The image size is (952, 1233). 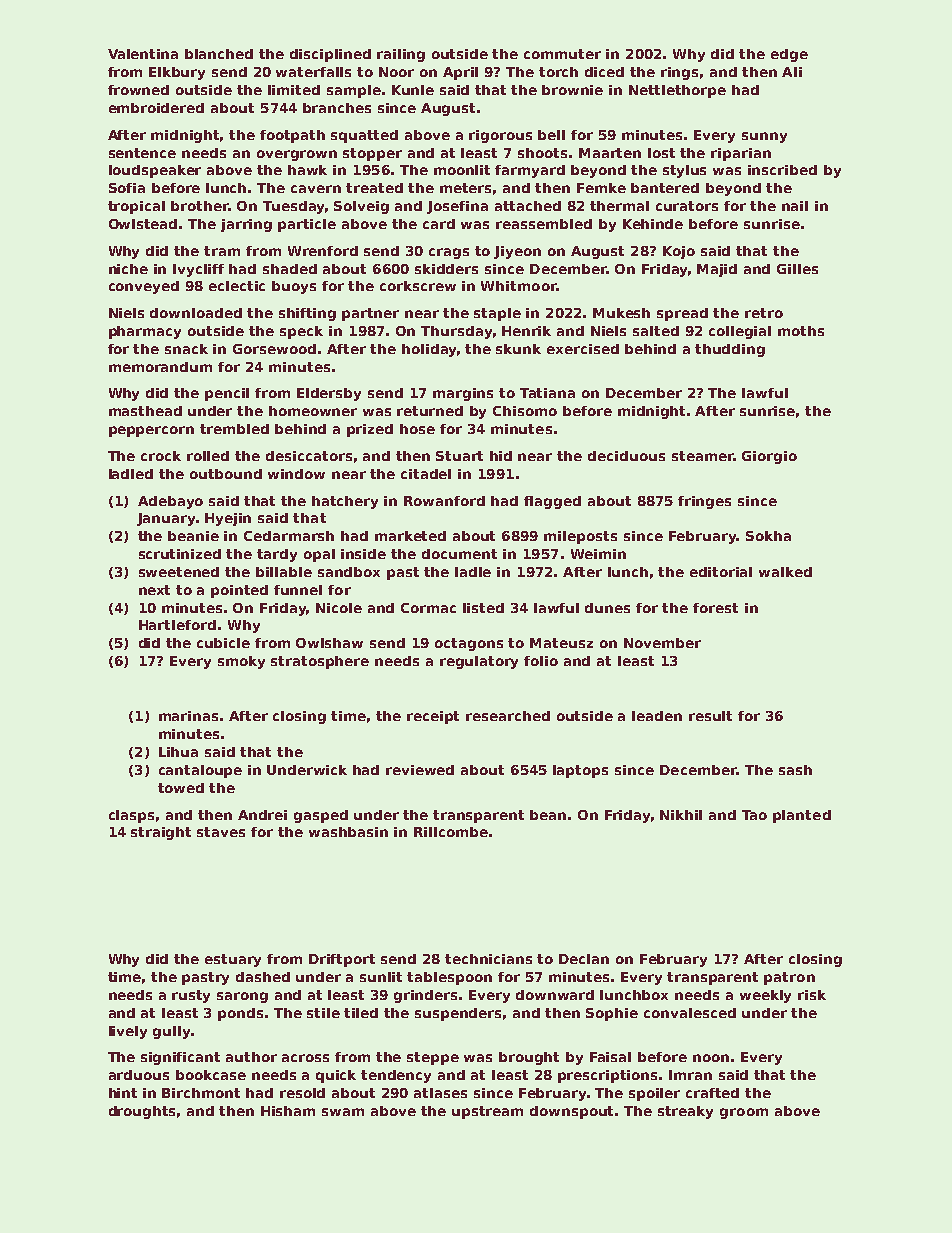 What do you see at coordinates (661, 153) in the screenshot?
I see `lost` at bounding box center [661, 153].
